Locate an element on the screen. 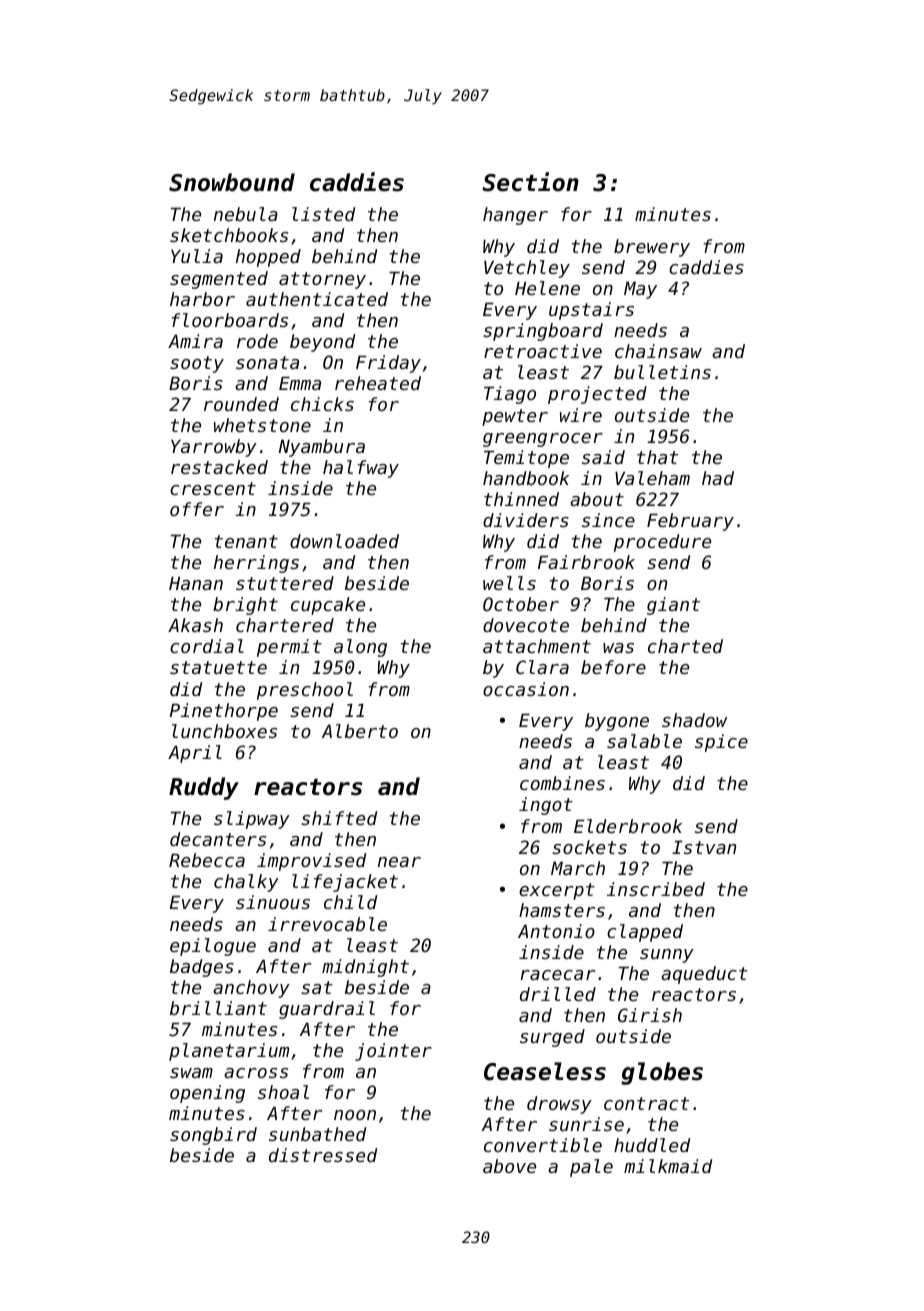 The height and width of the screenshot is (1311, 924). attorney is located at coordinates (322, 280).
